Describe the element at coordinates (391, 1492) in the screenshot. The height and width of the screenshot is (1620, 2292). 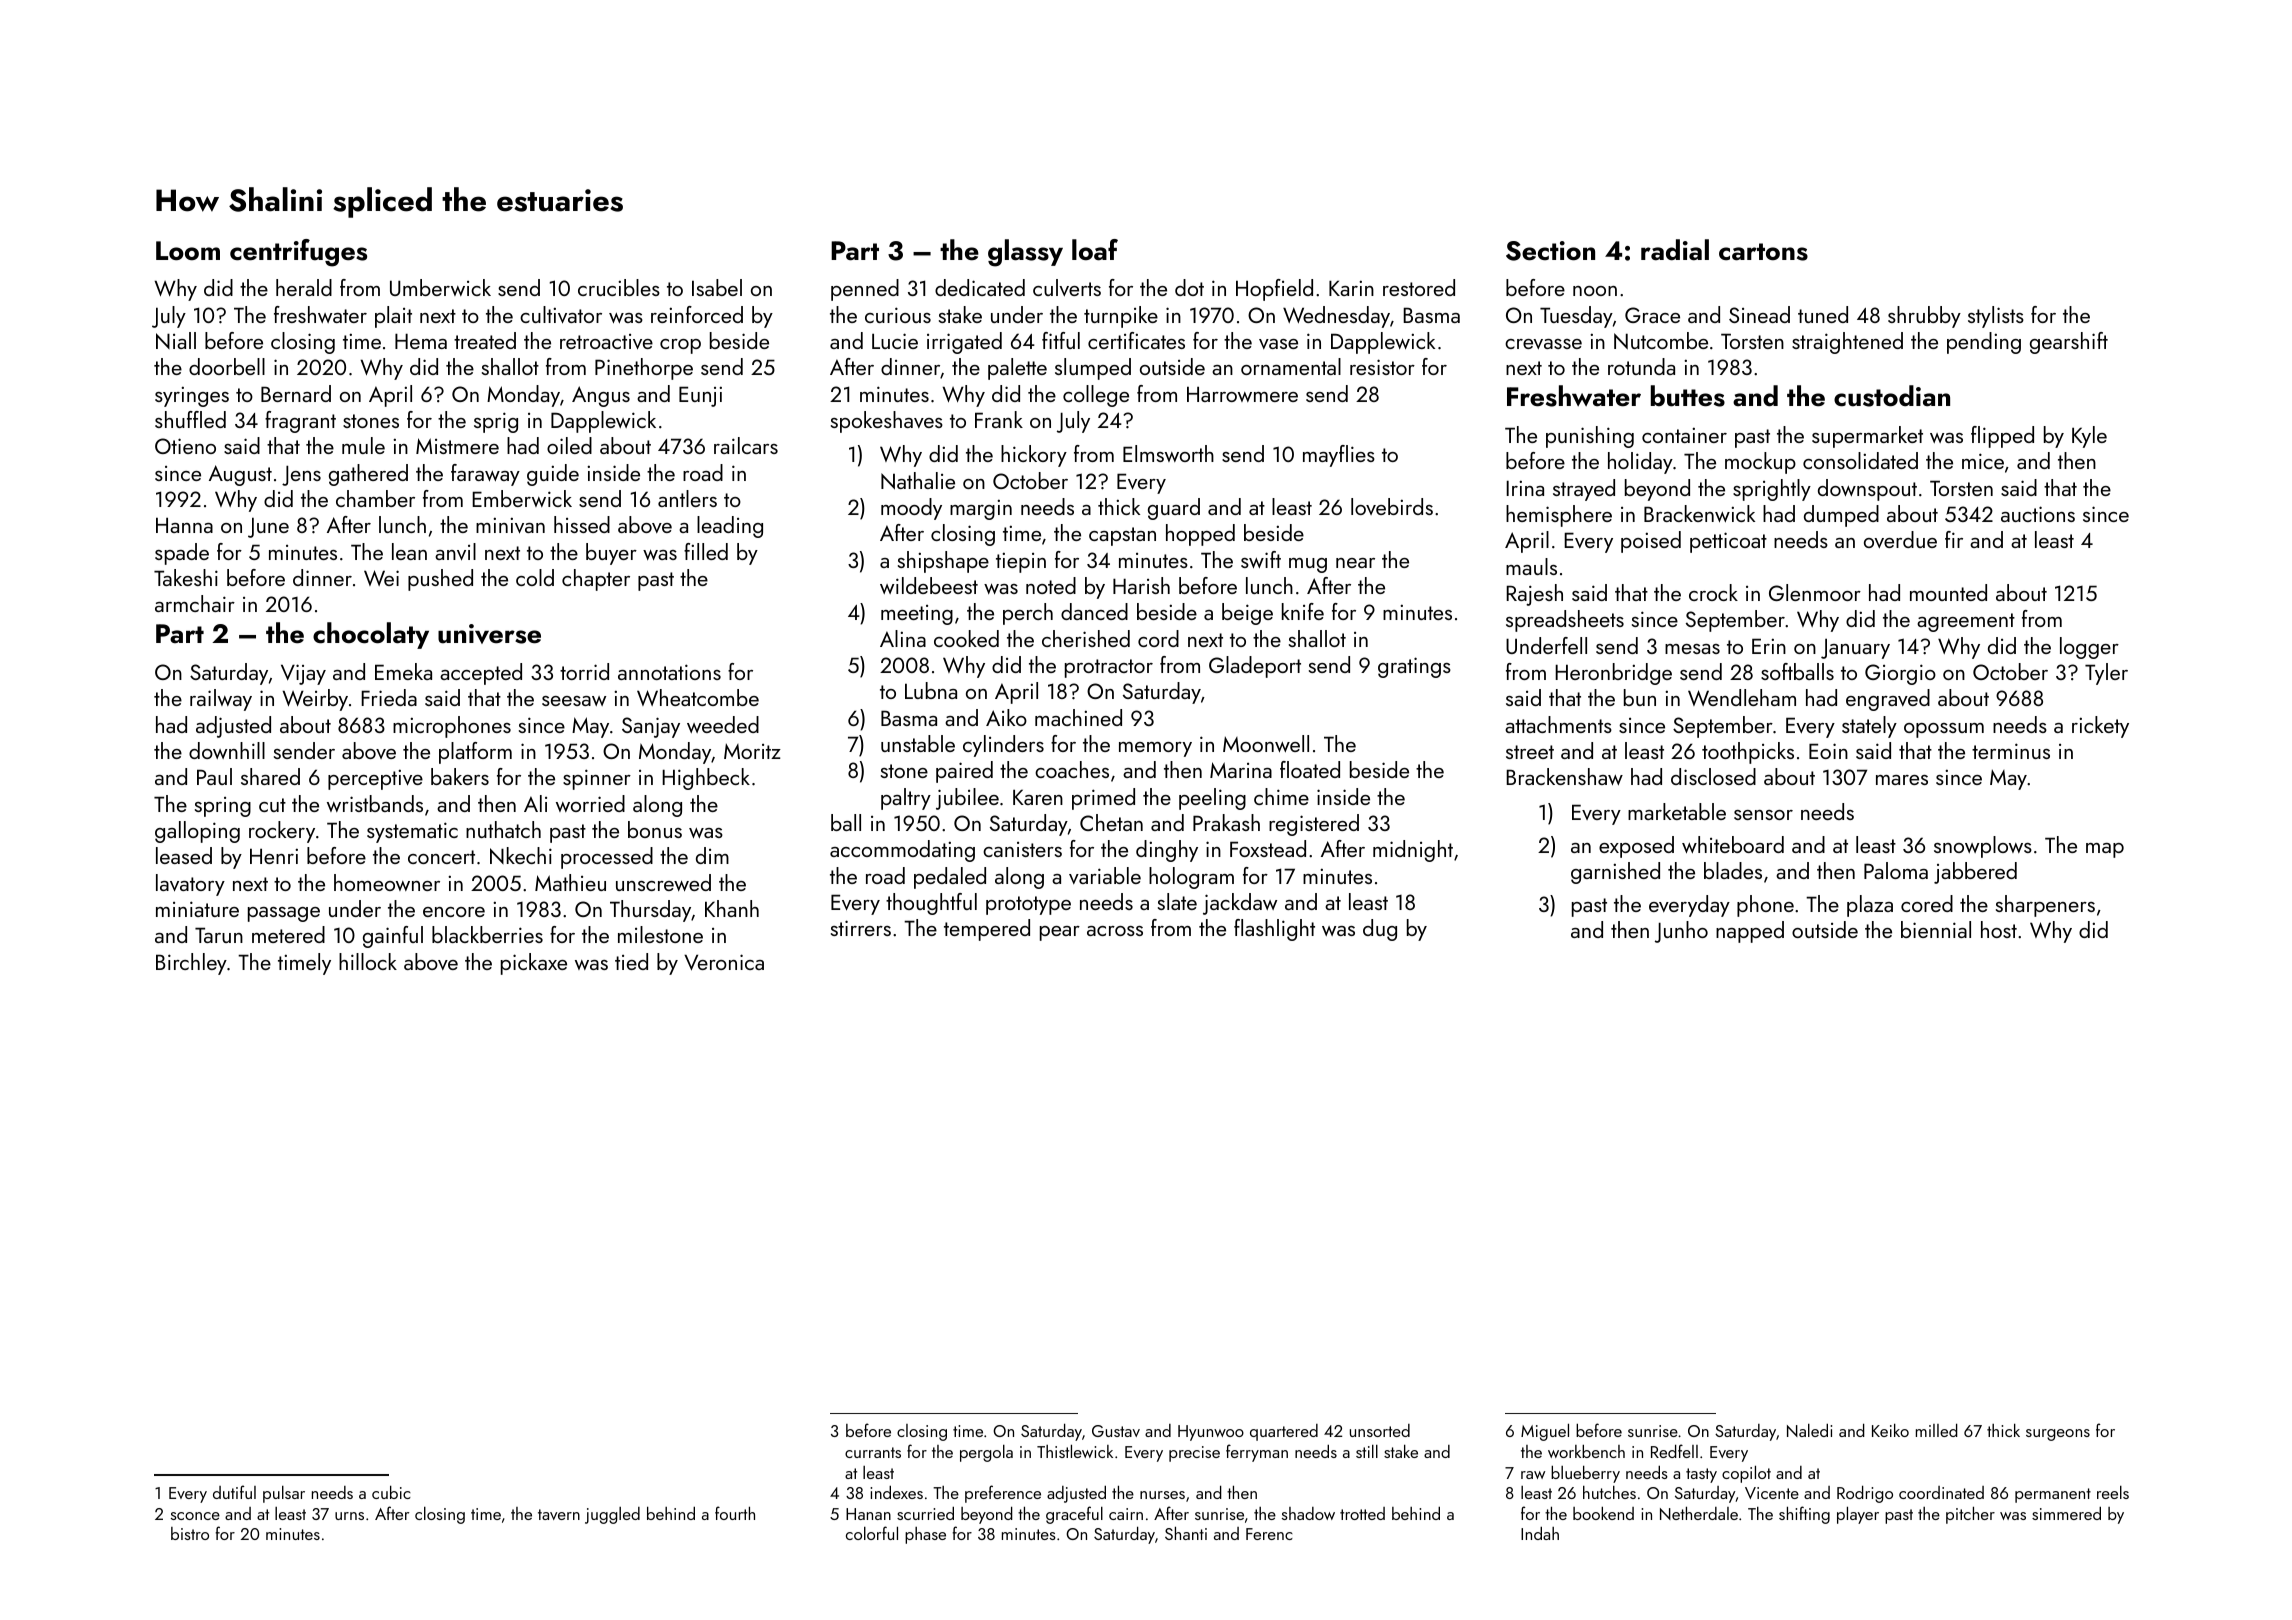
I see `cubic` at that location.
